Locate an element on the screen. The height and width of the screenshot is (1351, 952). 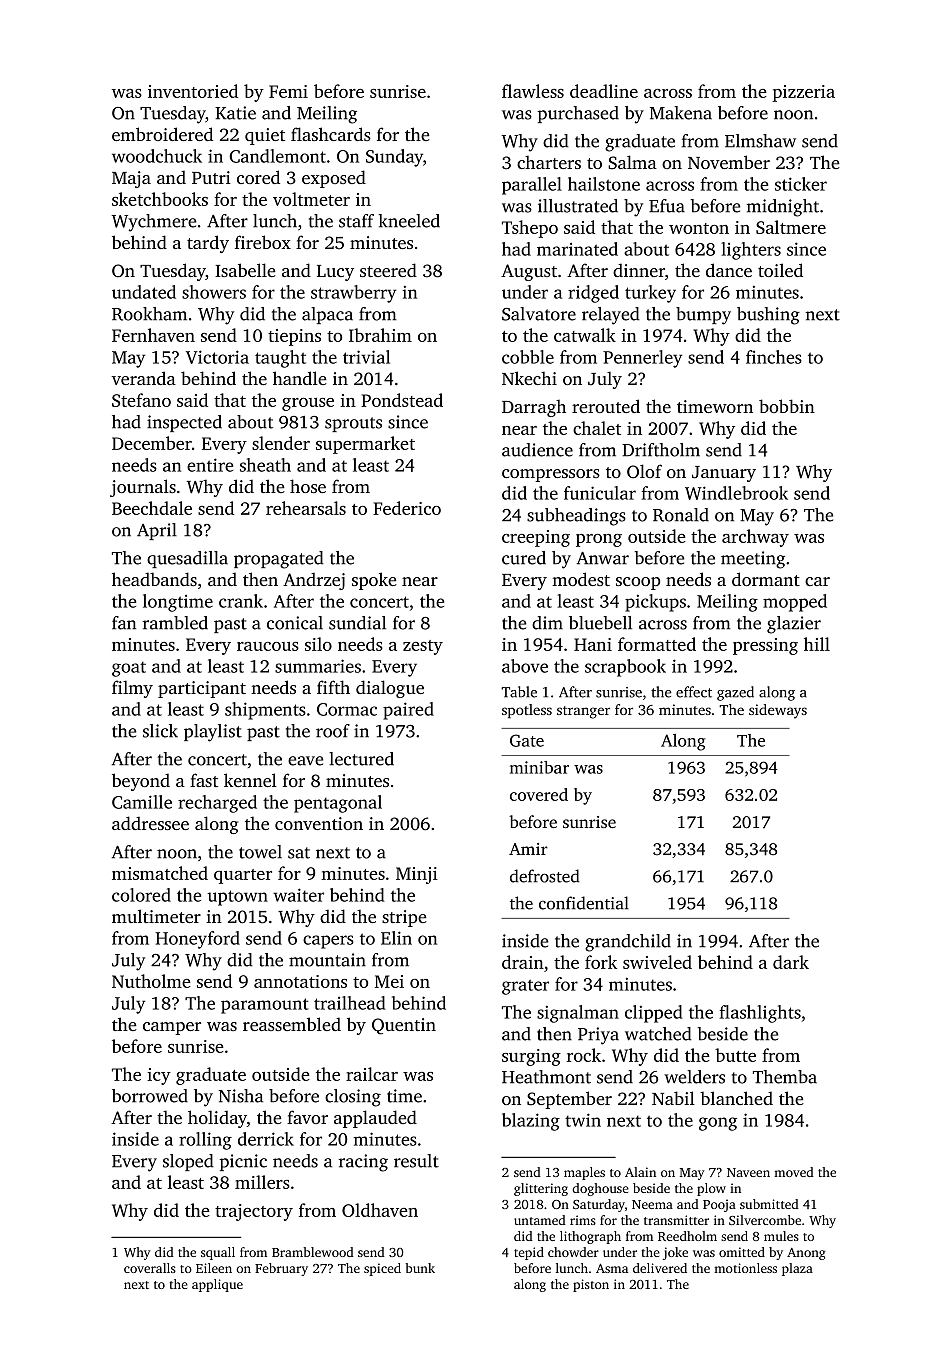
December is located at coordinates (152, 443).
